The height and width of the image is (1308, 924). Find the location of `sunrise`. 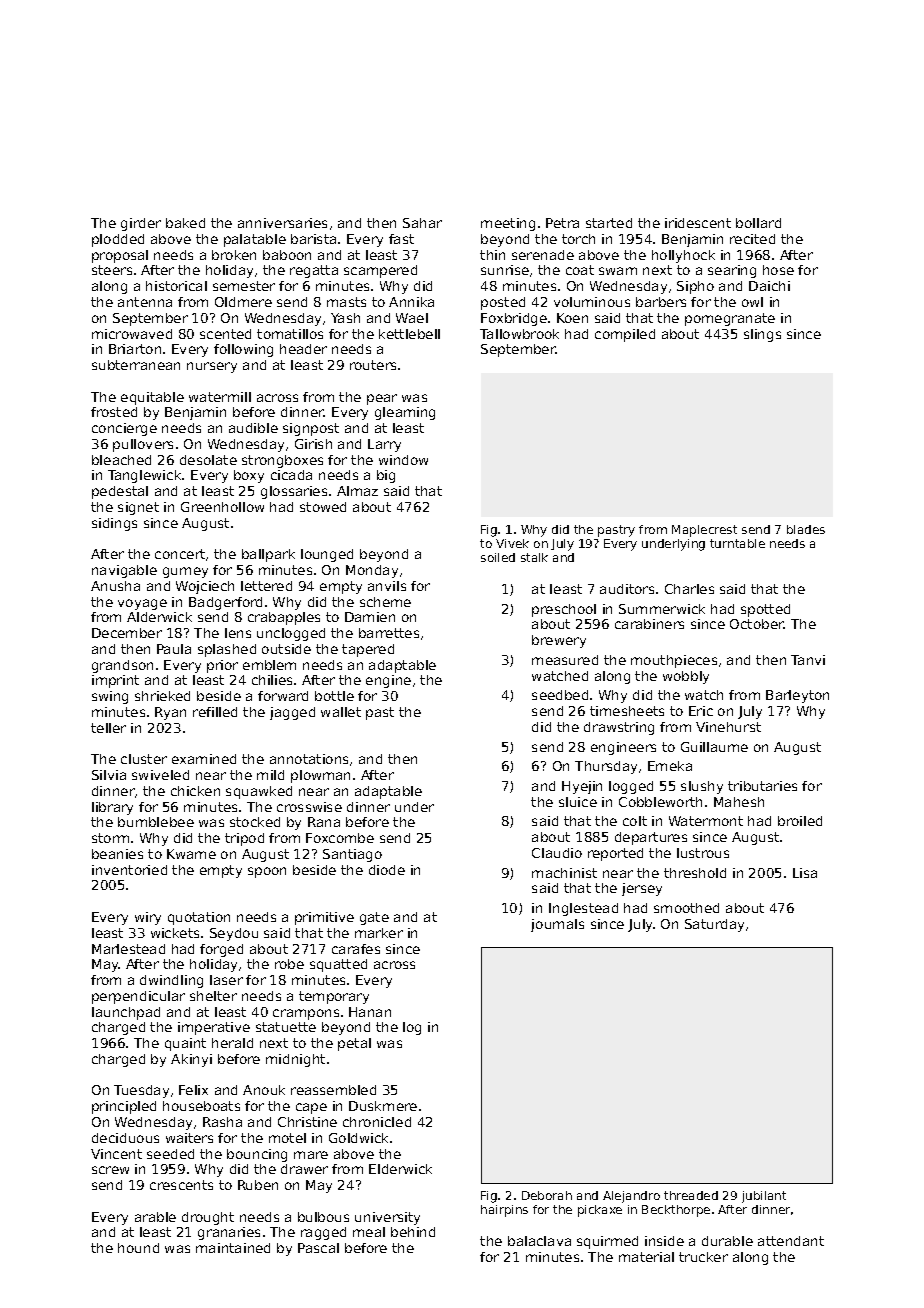

sunrise is located at coordinates (505, 270).
